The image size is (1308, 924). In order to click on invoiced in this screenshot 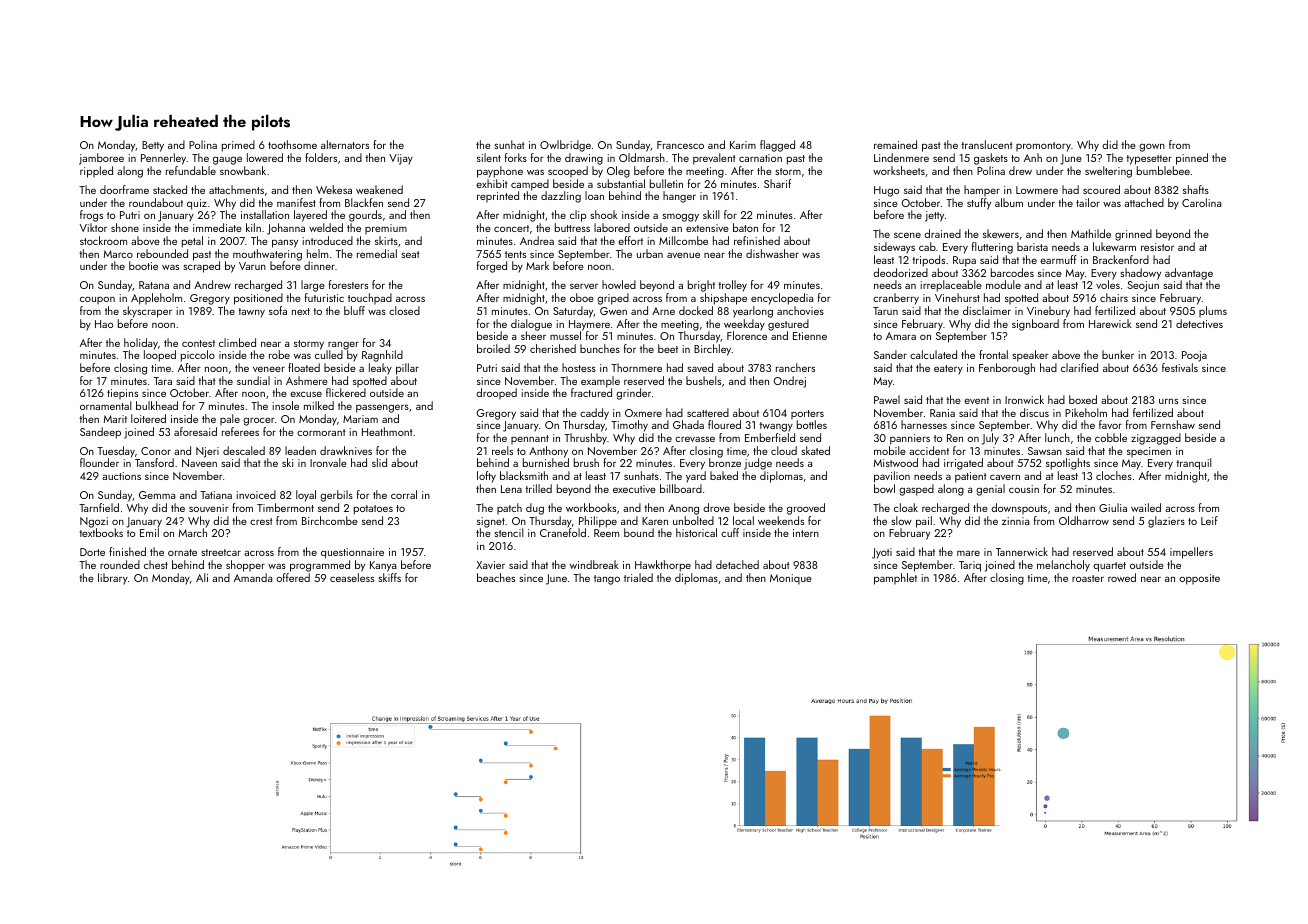, I will do `click(256, 494)`.
